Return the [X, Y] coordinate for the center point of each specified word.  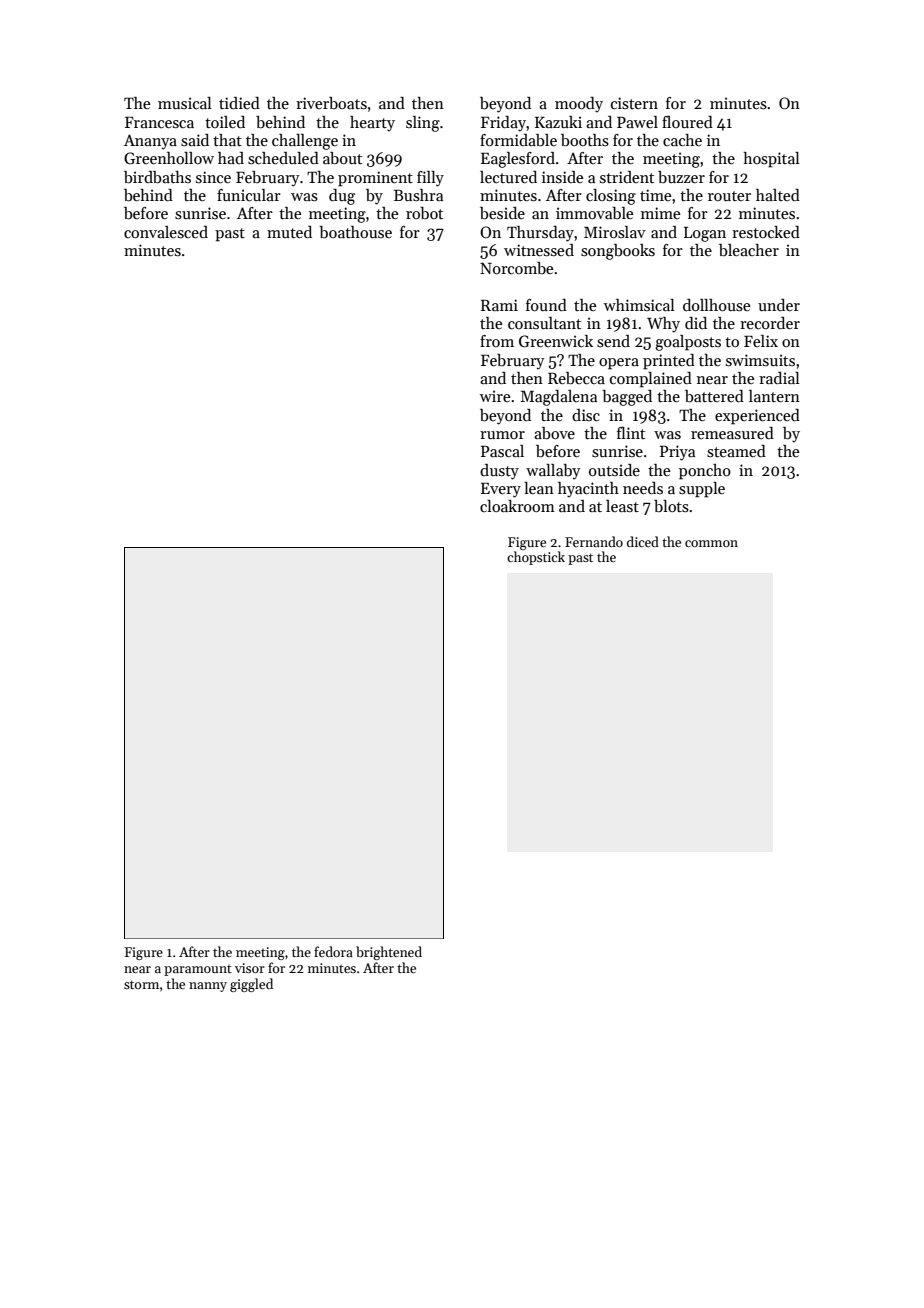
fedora [333, 951]
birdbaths [157, 177]
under [779, 305]
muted [289, 232]
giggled [251, 985]
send [613, 341]
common [711, 543]
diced [643, 541]
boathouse [355, 232]
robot [424, 213]
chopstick [536, 558]
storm [141, 984]
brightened [389, 953]
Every [501, 490]
